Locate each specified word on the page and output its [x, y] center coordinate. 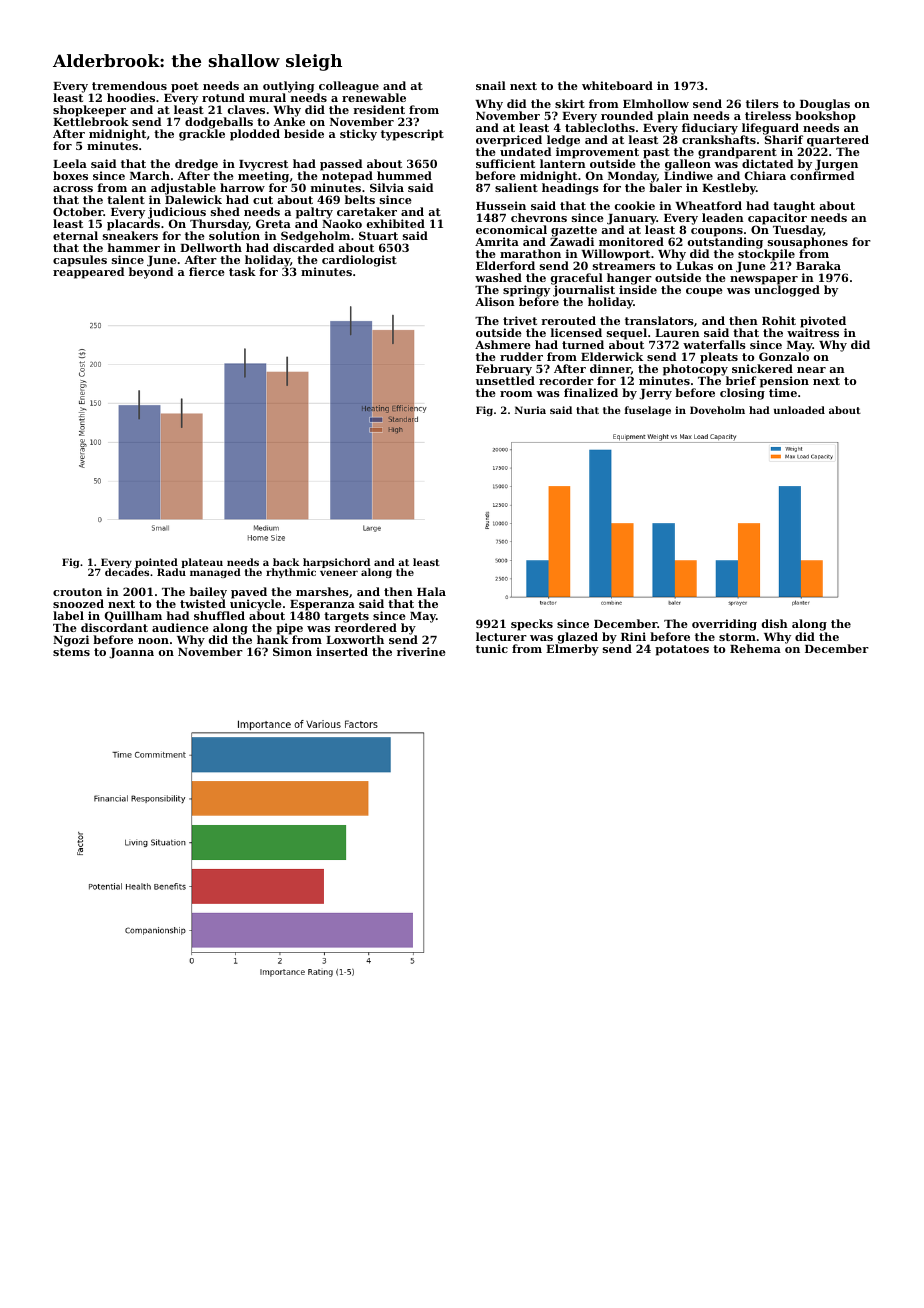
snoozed [78, 603]
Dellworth [211, 247]
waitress [813, 332]
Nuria [530, 410]
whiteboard [617, 85]
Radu [171, 572]
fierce [207, 271]
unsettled [505, 380]
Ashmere [503, 344]
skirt [570, 103]
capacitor [778, 220]
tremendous [129, 85]
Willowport [615, 255]
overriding [724, 625]
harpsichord [336, 563]
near [811, 370]
